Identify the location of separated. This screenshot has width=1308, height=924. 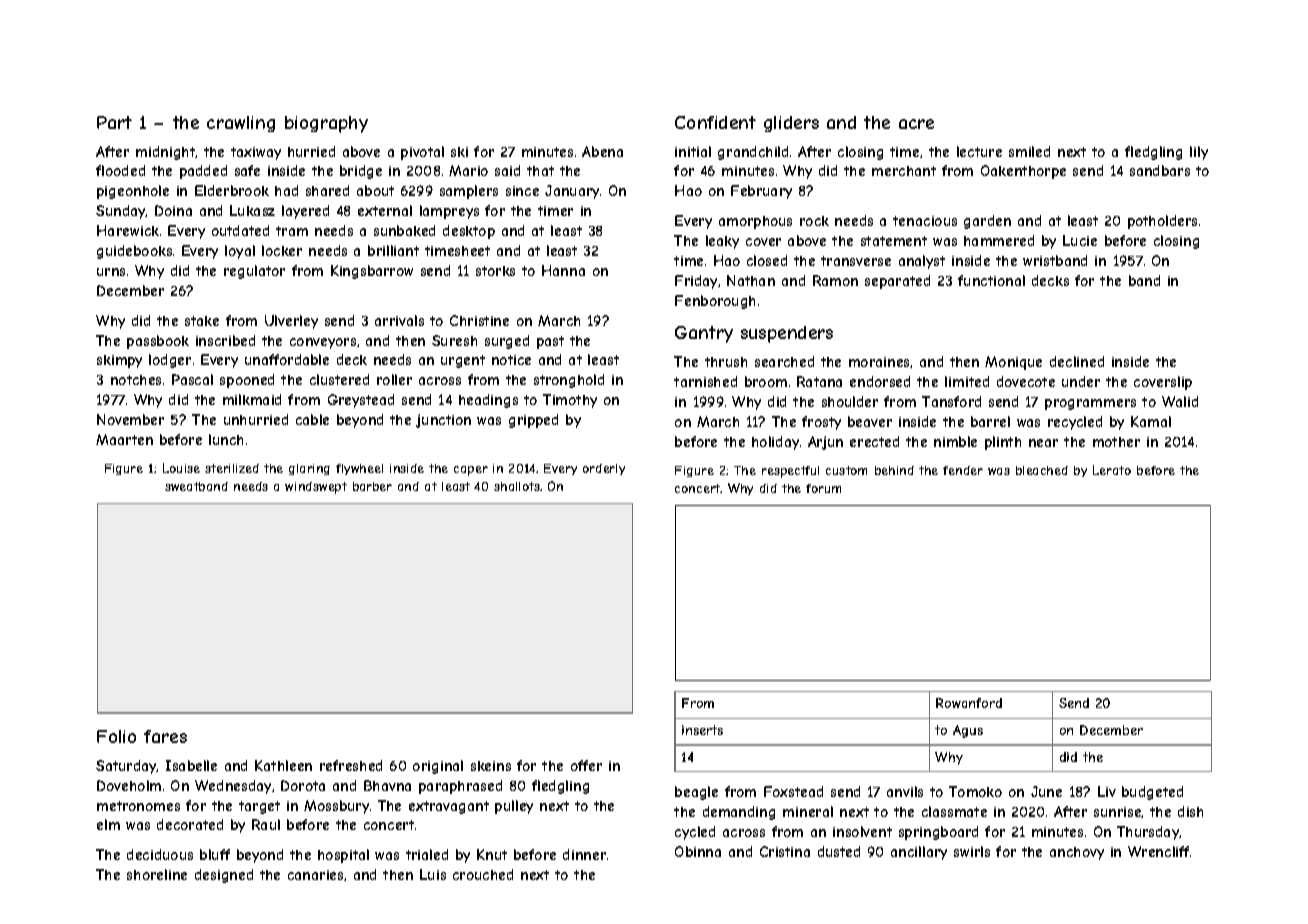
(897, 282).
